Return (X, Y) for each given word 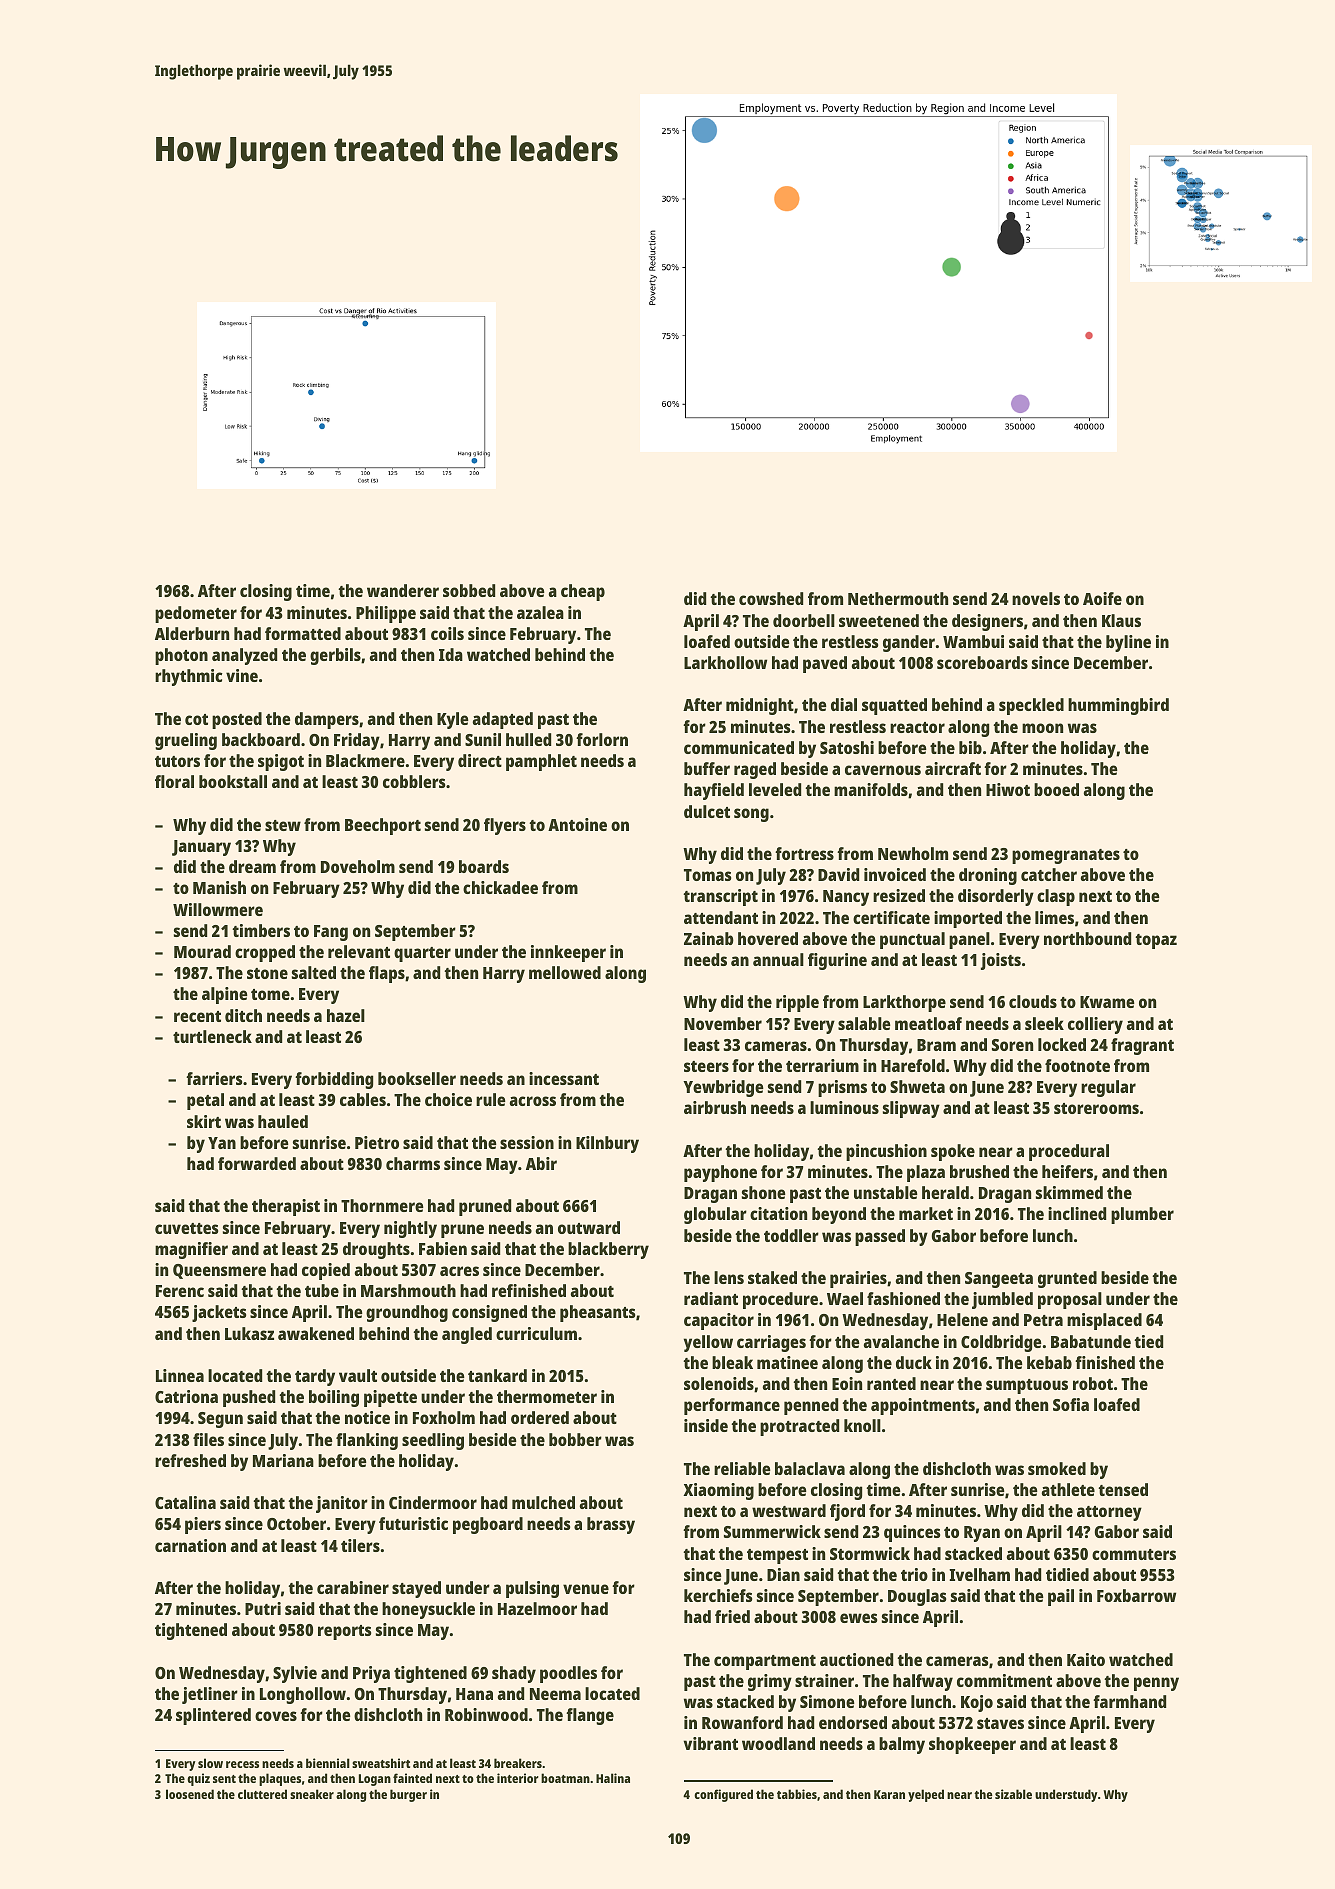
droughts (376, 1250)
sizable (1013, 1794)
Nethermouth (898, 598)
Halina (613, 1778)
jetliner (210, 1695)
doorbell (804, 620)
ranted (891, 1383)
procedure (780, 1300)
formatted (303, 633)
